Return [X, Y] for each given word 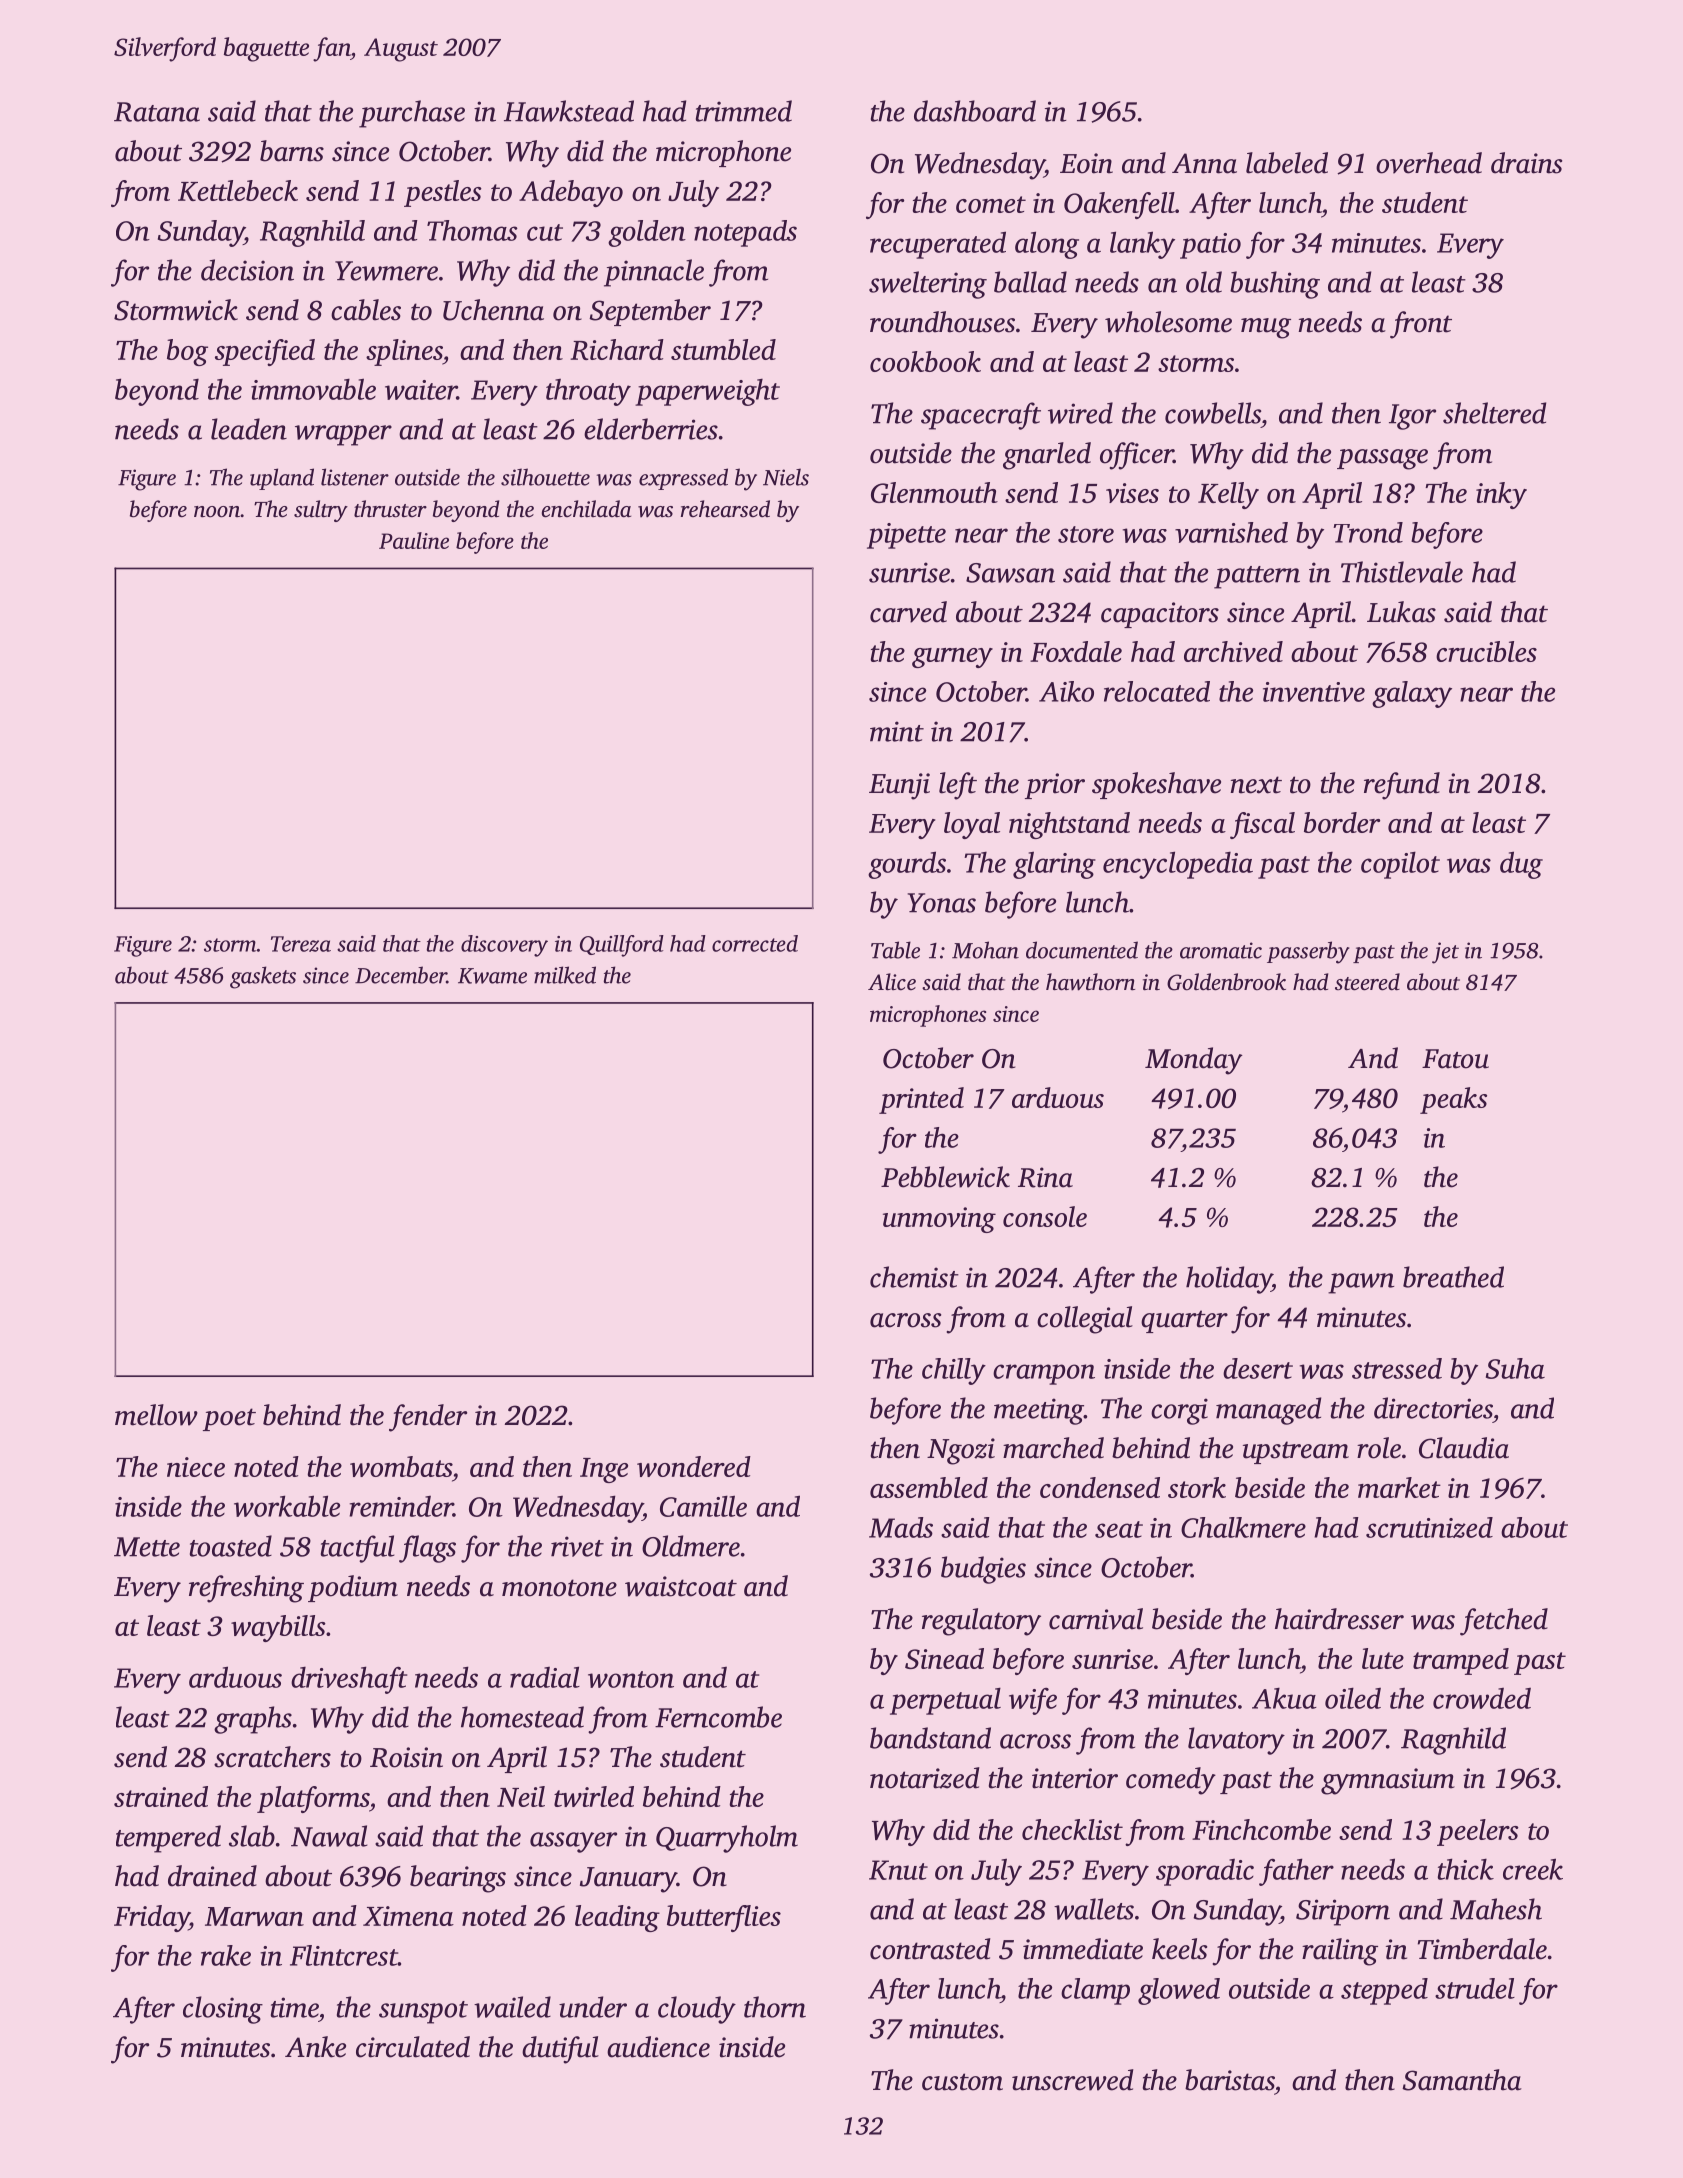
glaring [1054, 865]
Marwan [254, 1916]
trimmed [744, 111]
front [1421, 325]
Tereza [301, 944]
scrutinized [1429, 1527]
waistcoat [681, 1586]
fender [428, 1418]
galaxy [1412, 694]
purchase [412, 114]
